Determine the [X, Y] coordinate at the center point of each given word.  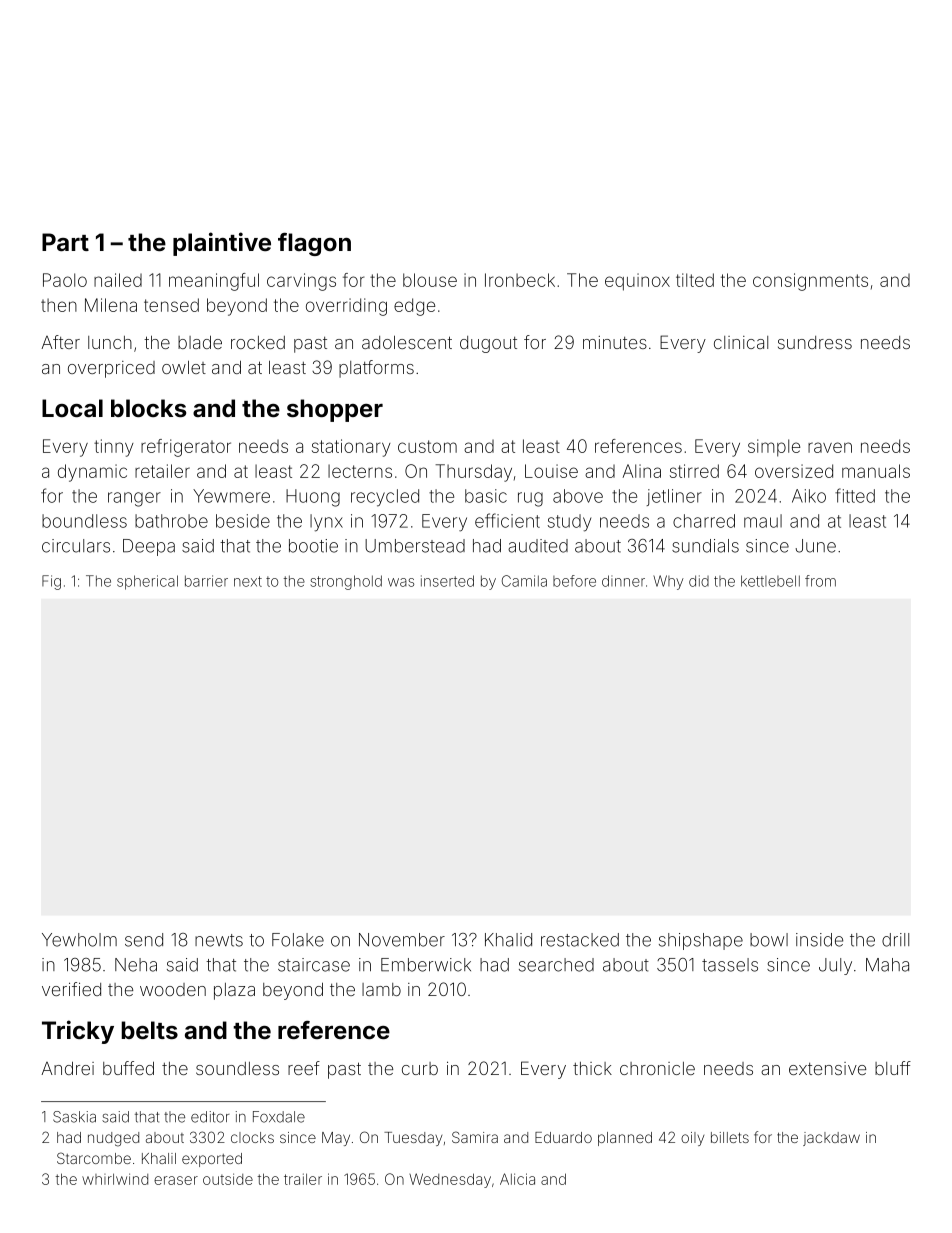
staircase [314, 965]
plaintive [222, 244]
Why [668, 582]
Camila [524, 581]
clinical [741, 342]
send [144, 940]
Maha [887, 965]
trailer [303, 1179]
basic [486, 496]
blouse [430, 280]
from [820, 581]
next [248, 581]
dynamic [92, 473]
